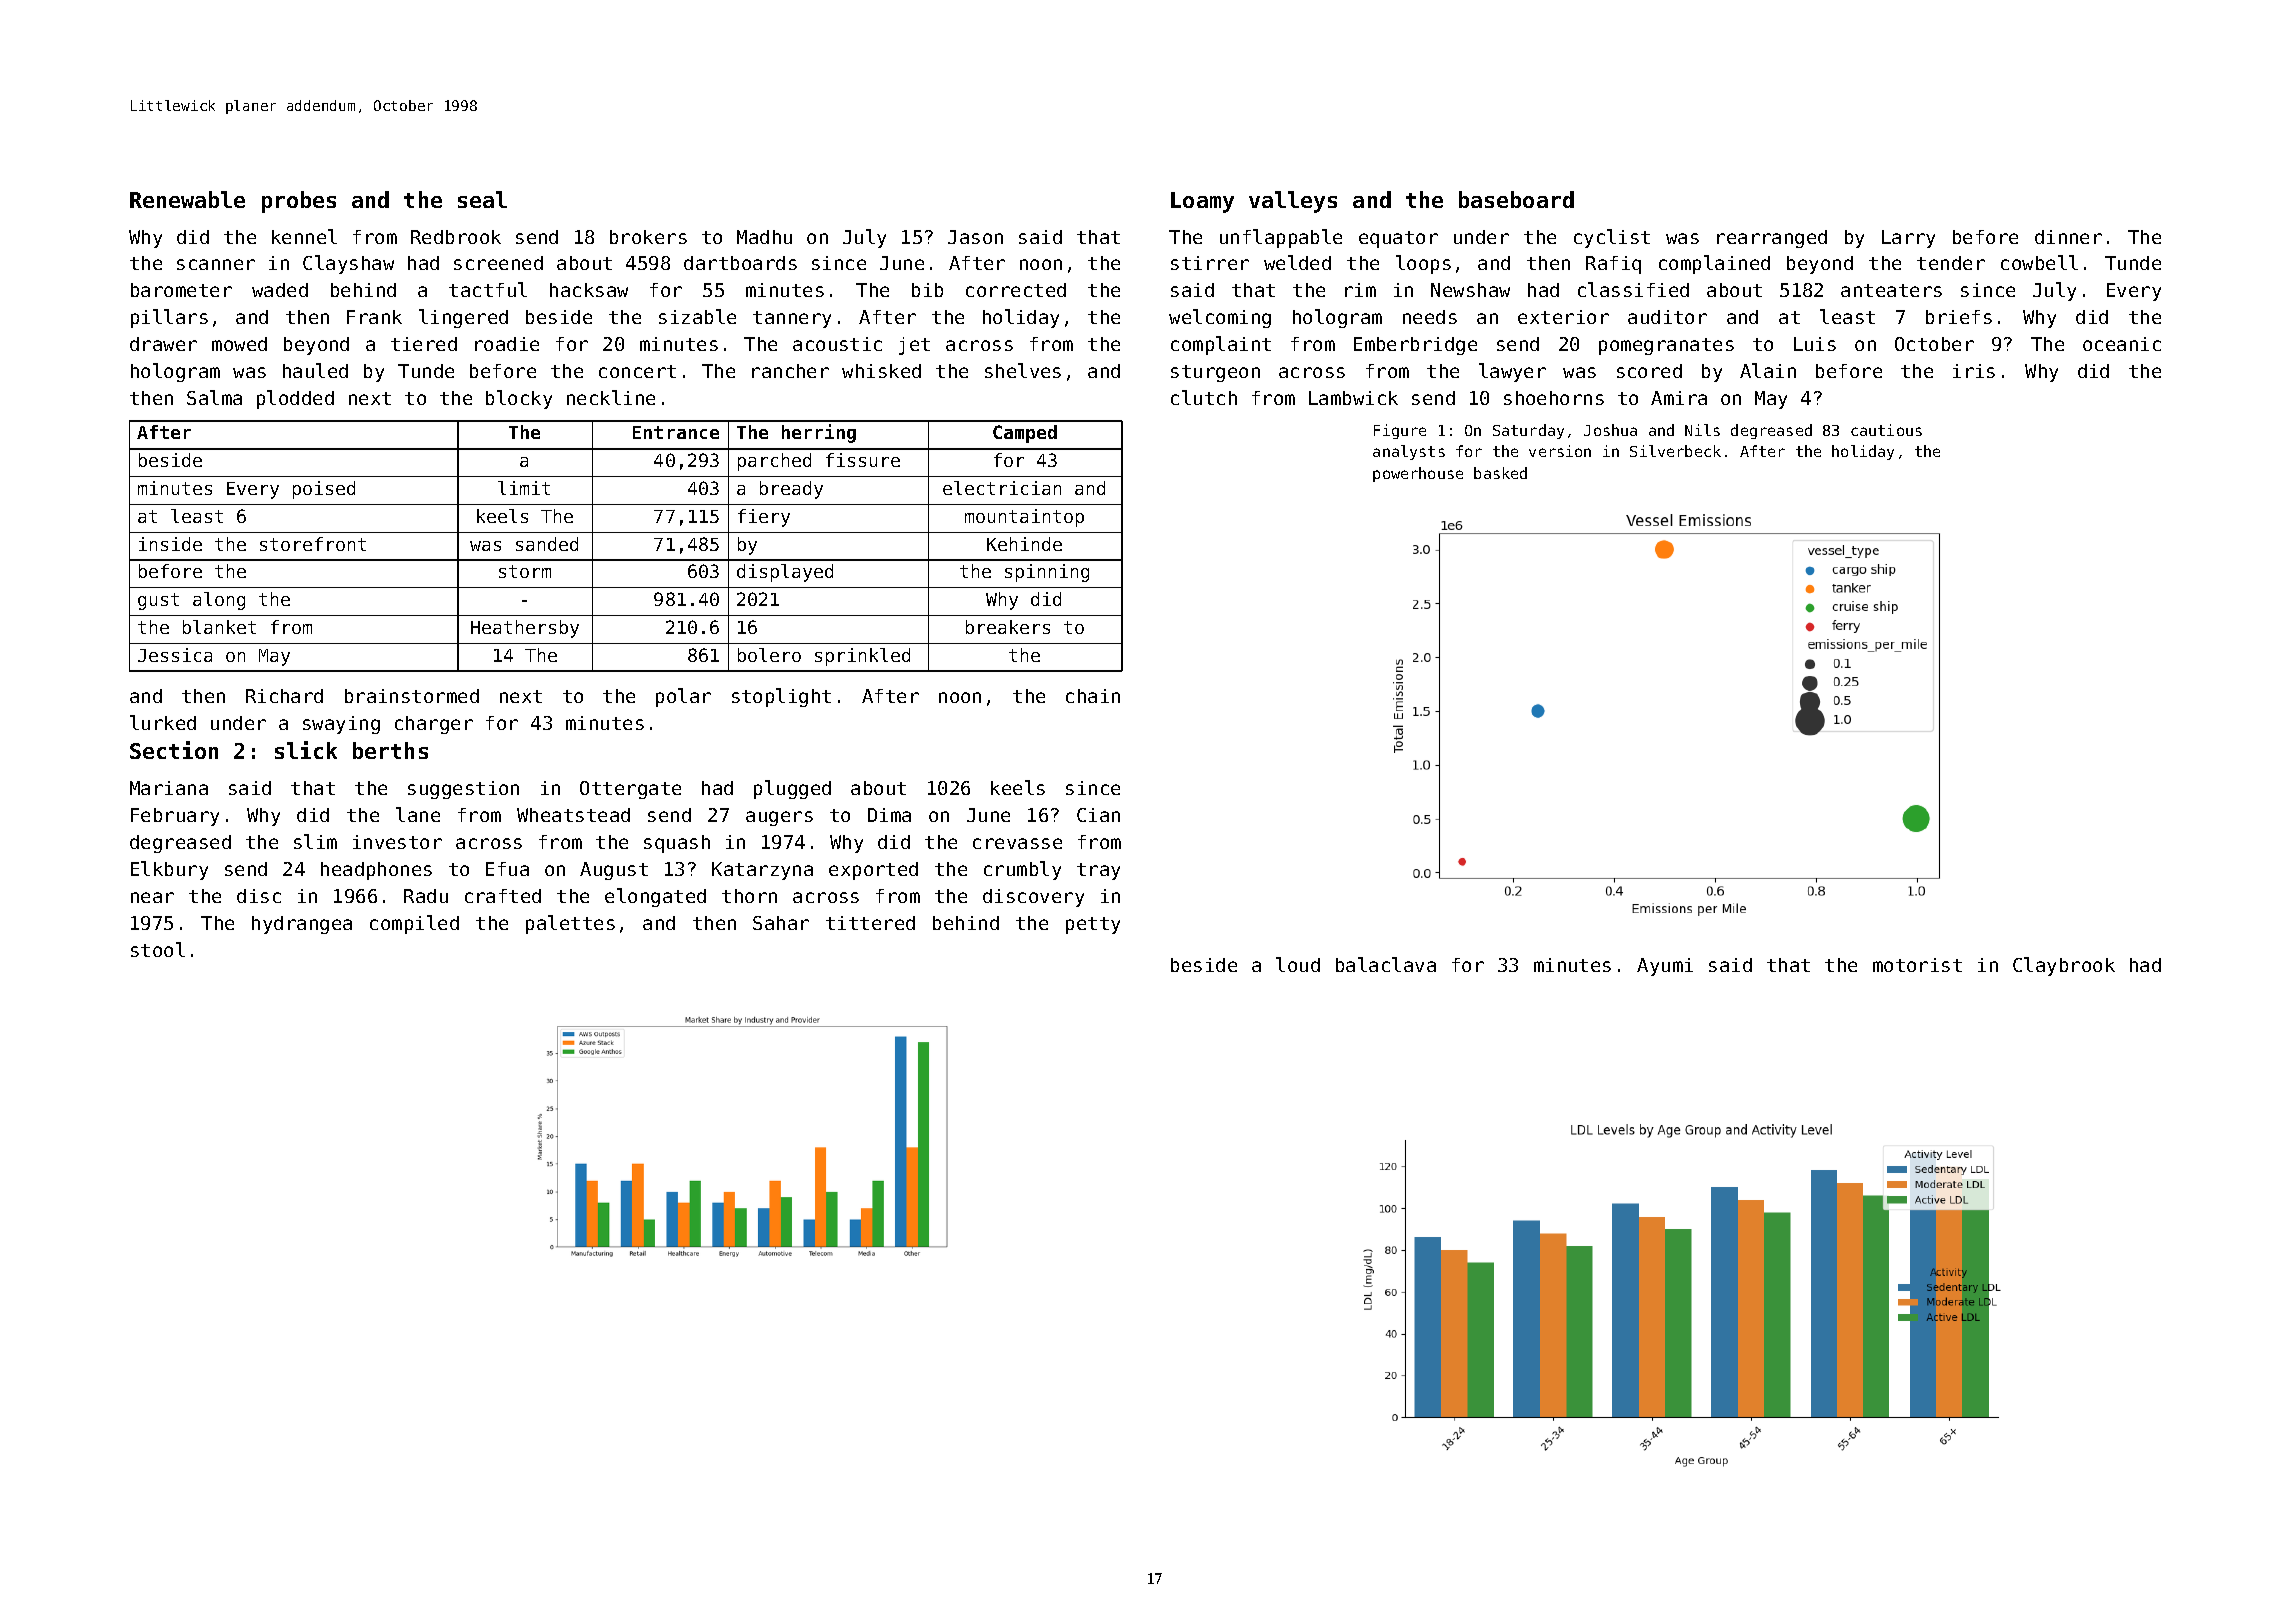 The width and height of the page is (2292, 1620). What do you see at coordinates (1024, 518) in the page?
I see `mountaintop` at bounding box center [1024, 518].
